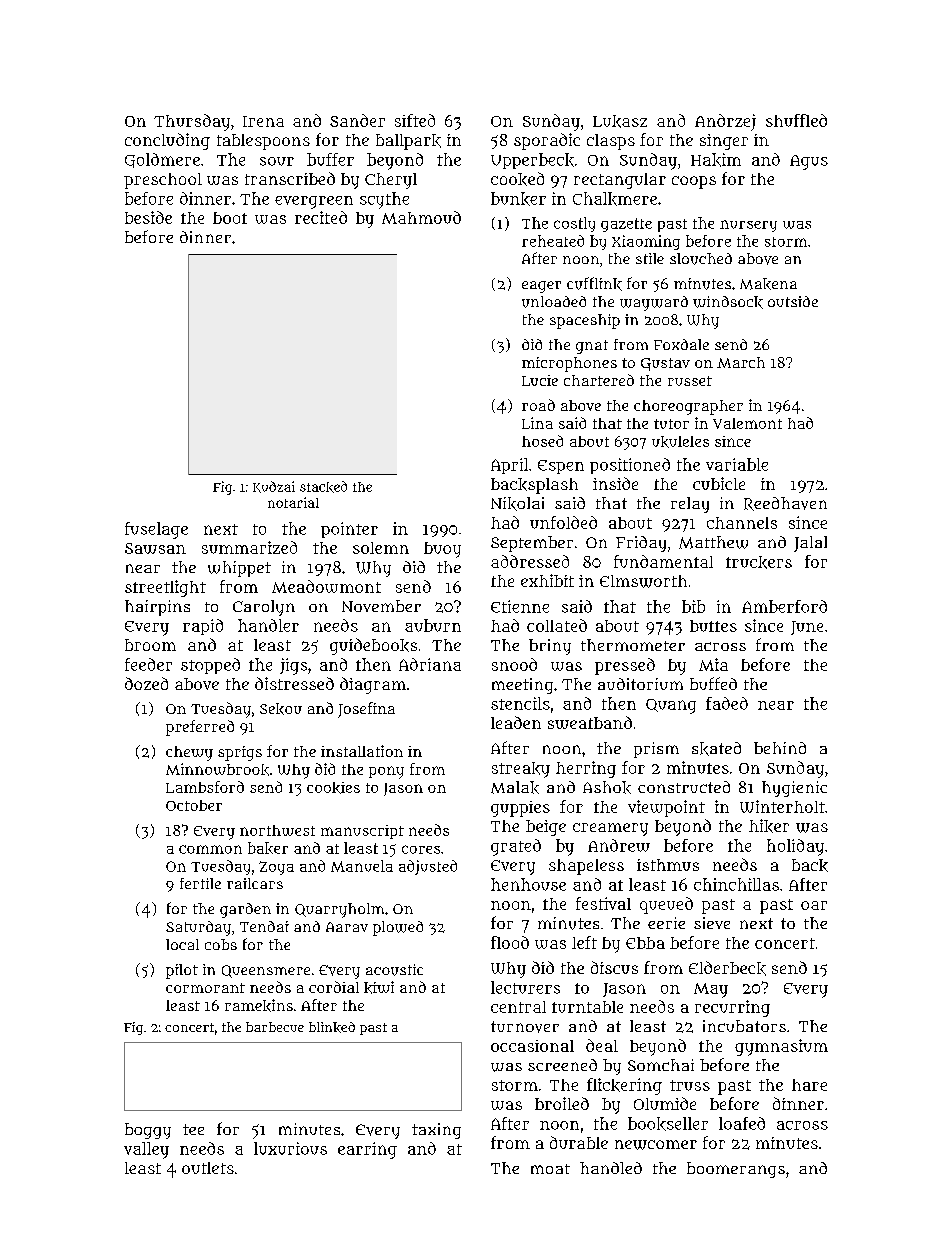  What do you see at coordinates (281, 709) in the image?
I see `Sekou` at bounding box center [281, 709].
